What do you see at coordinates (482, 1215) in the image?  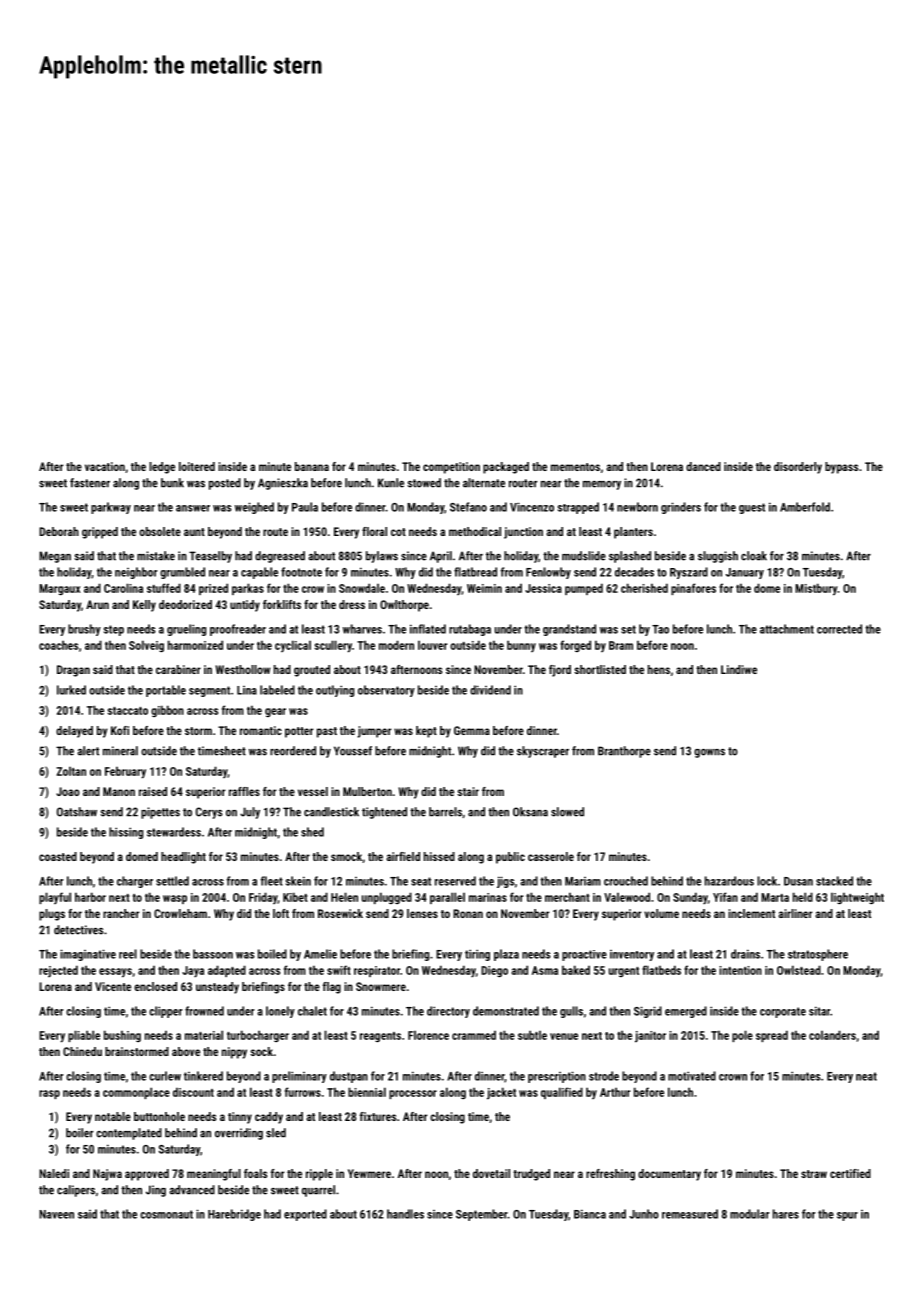 I see `September` at bounding box center [482, 1215].
